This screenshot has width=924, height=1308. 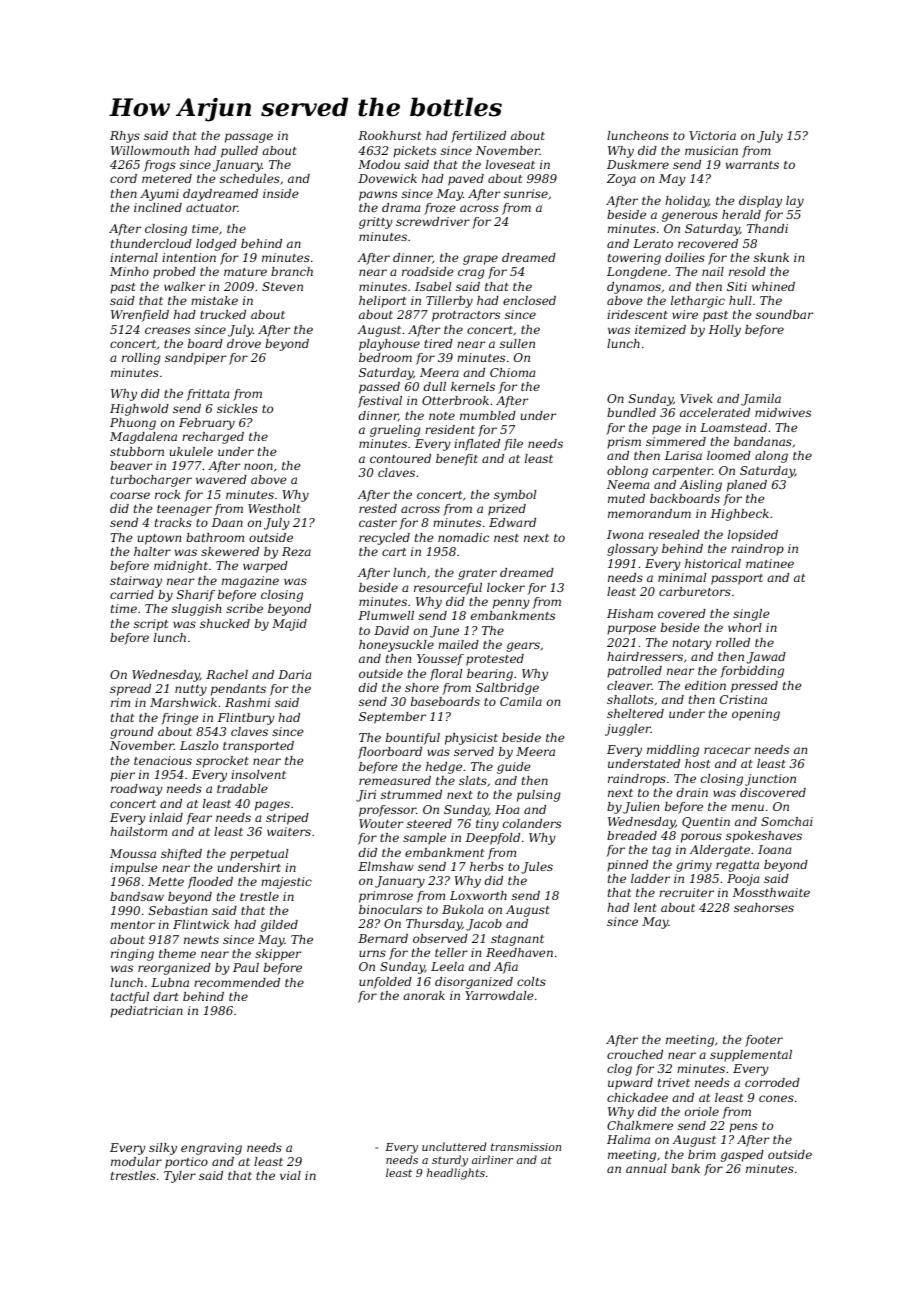 What do you see at coordinates (526, 1147) in the screenshot?
I see `transmission` at bounding box center [526, 1147].
